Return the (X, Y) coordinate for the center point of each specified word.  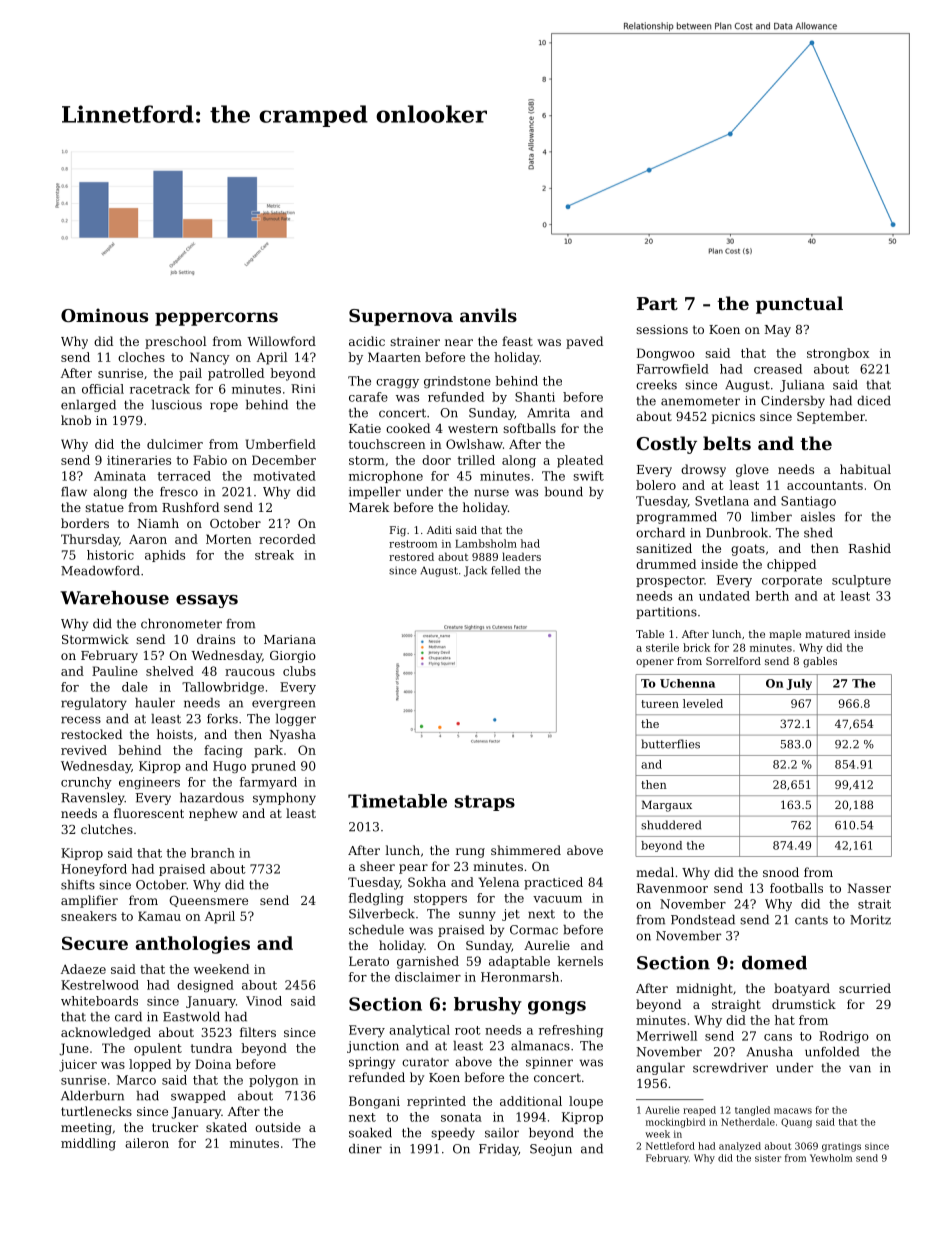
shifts (78, 885)
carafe (368, 397)
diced (874, 401)
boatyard (802, 989)
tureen (660, 704)
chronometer (181, 624)
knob (76, 420)
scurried (865, 988)
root (468, 1030)
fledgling (376, 899)
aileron (147, 1143)
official (103, 389)
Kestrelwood (100, 985)
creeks (656, 385)
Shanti (535, 397)
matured (827, 634)
